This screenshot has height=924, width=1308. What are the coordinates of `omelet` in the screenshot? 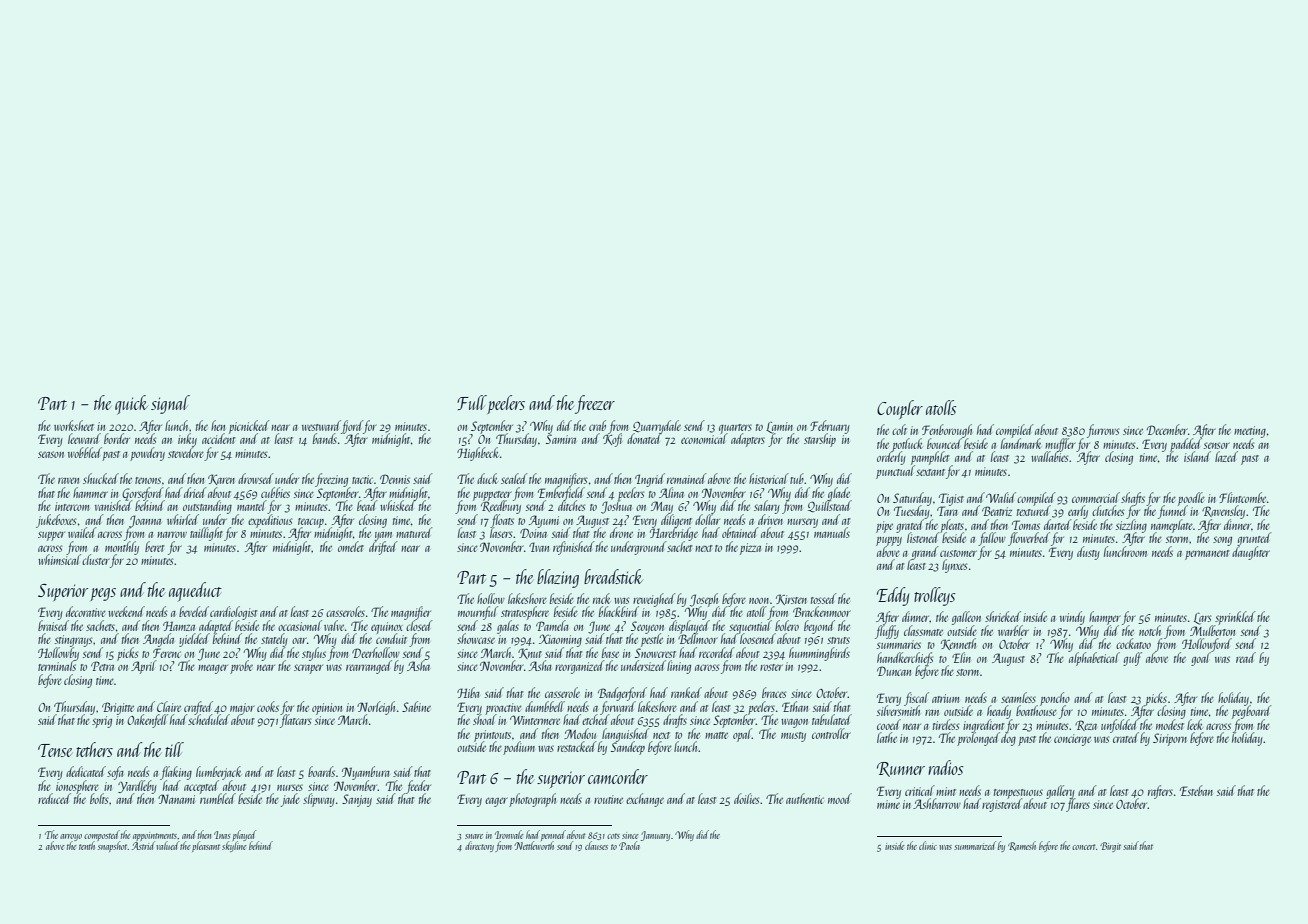 It's located at (351, 546).
